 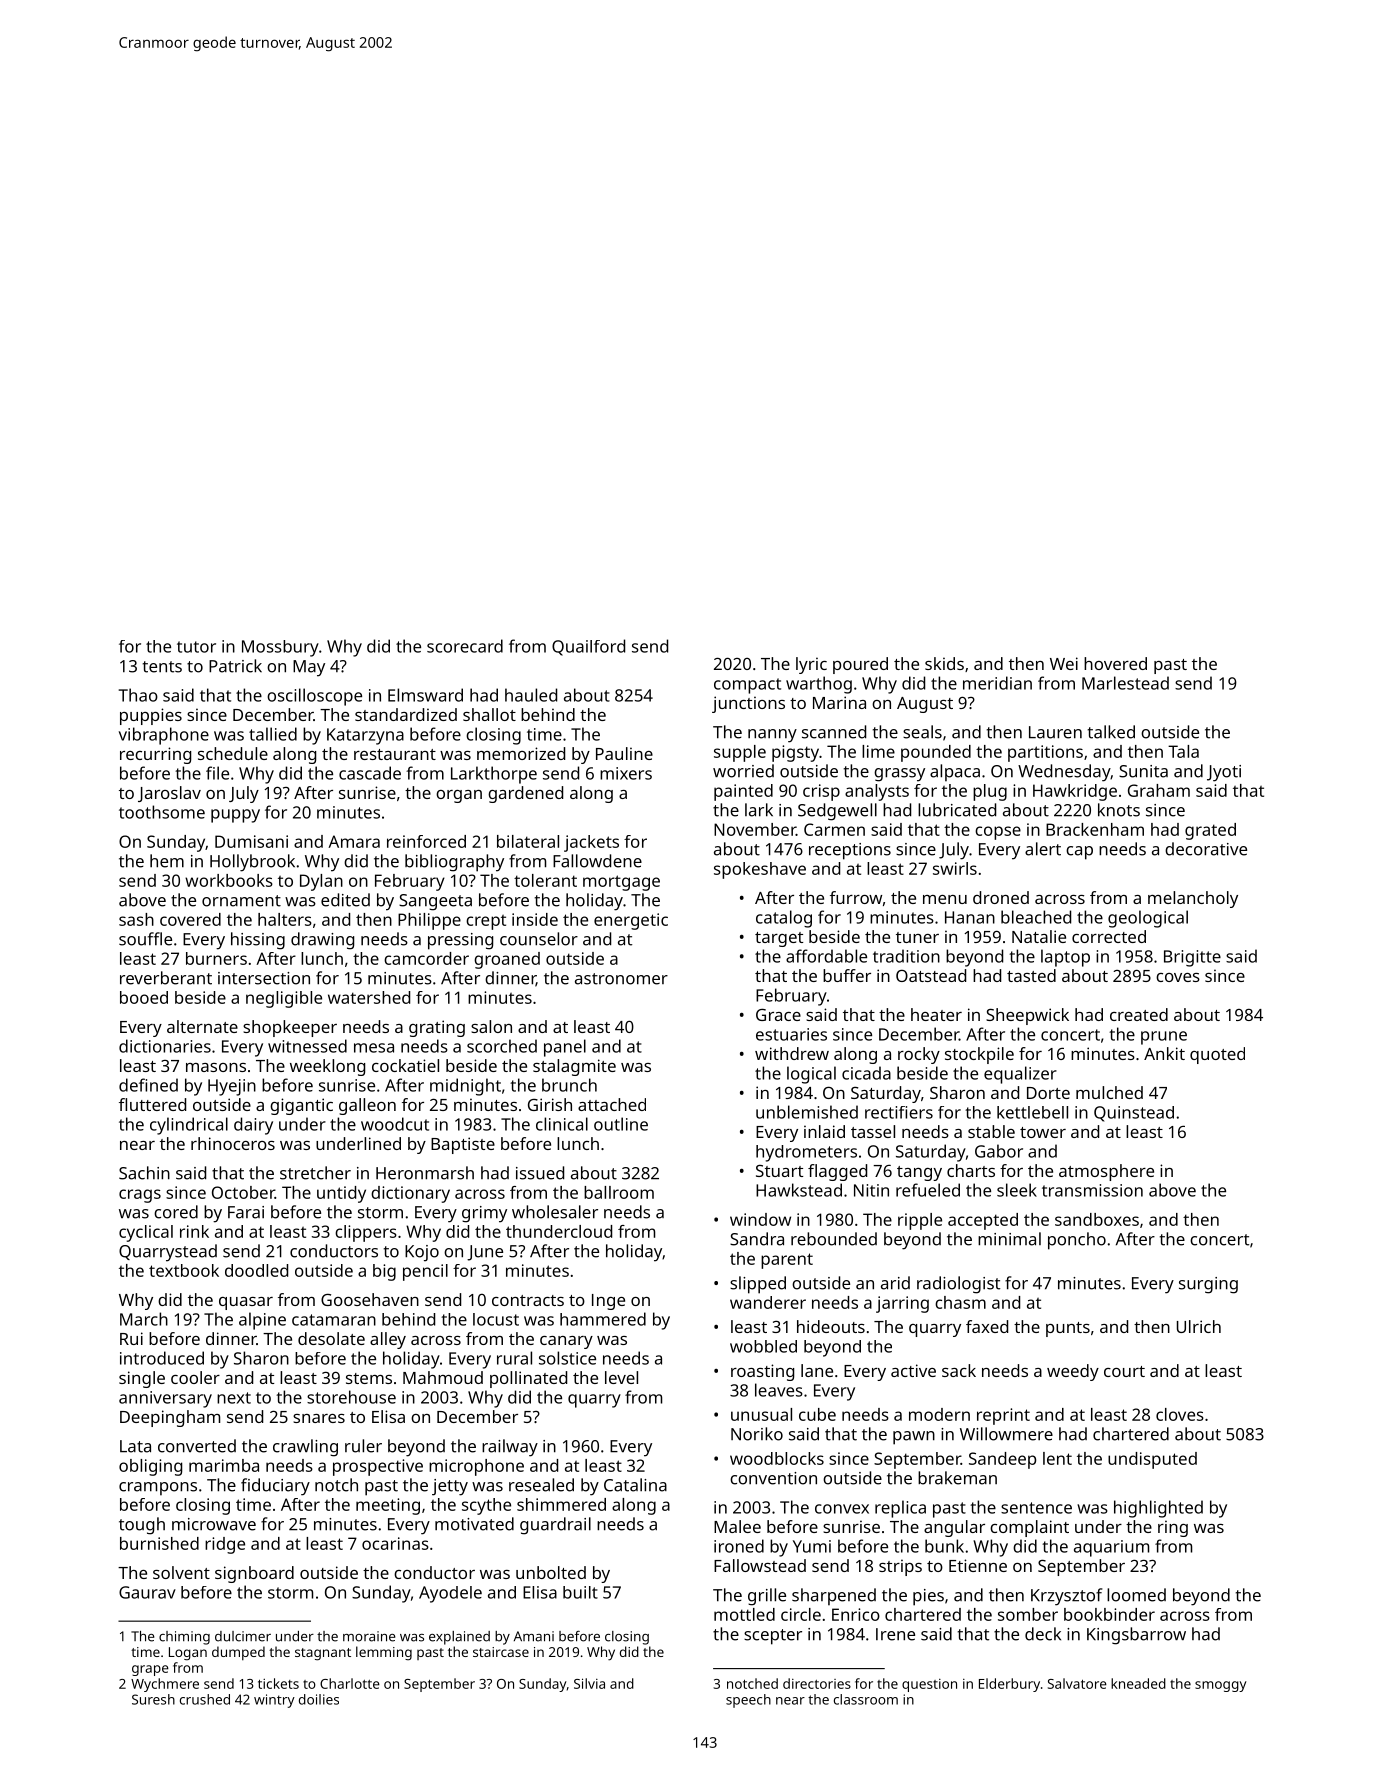 What do you see at coordinates (748, 1701) in the screenshot?
I see `speech` at bounding box center [748, 1701].
